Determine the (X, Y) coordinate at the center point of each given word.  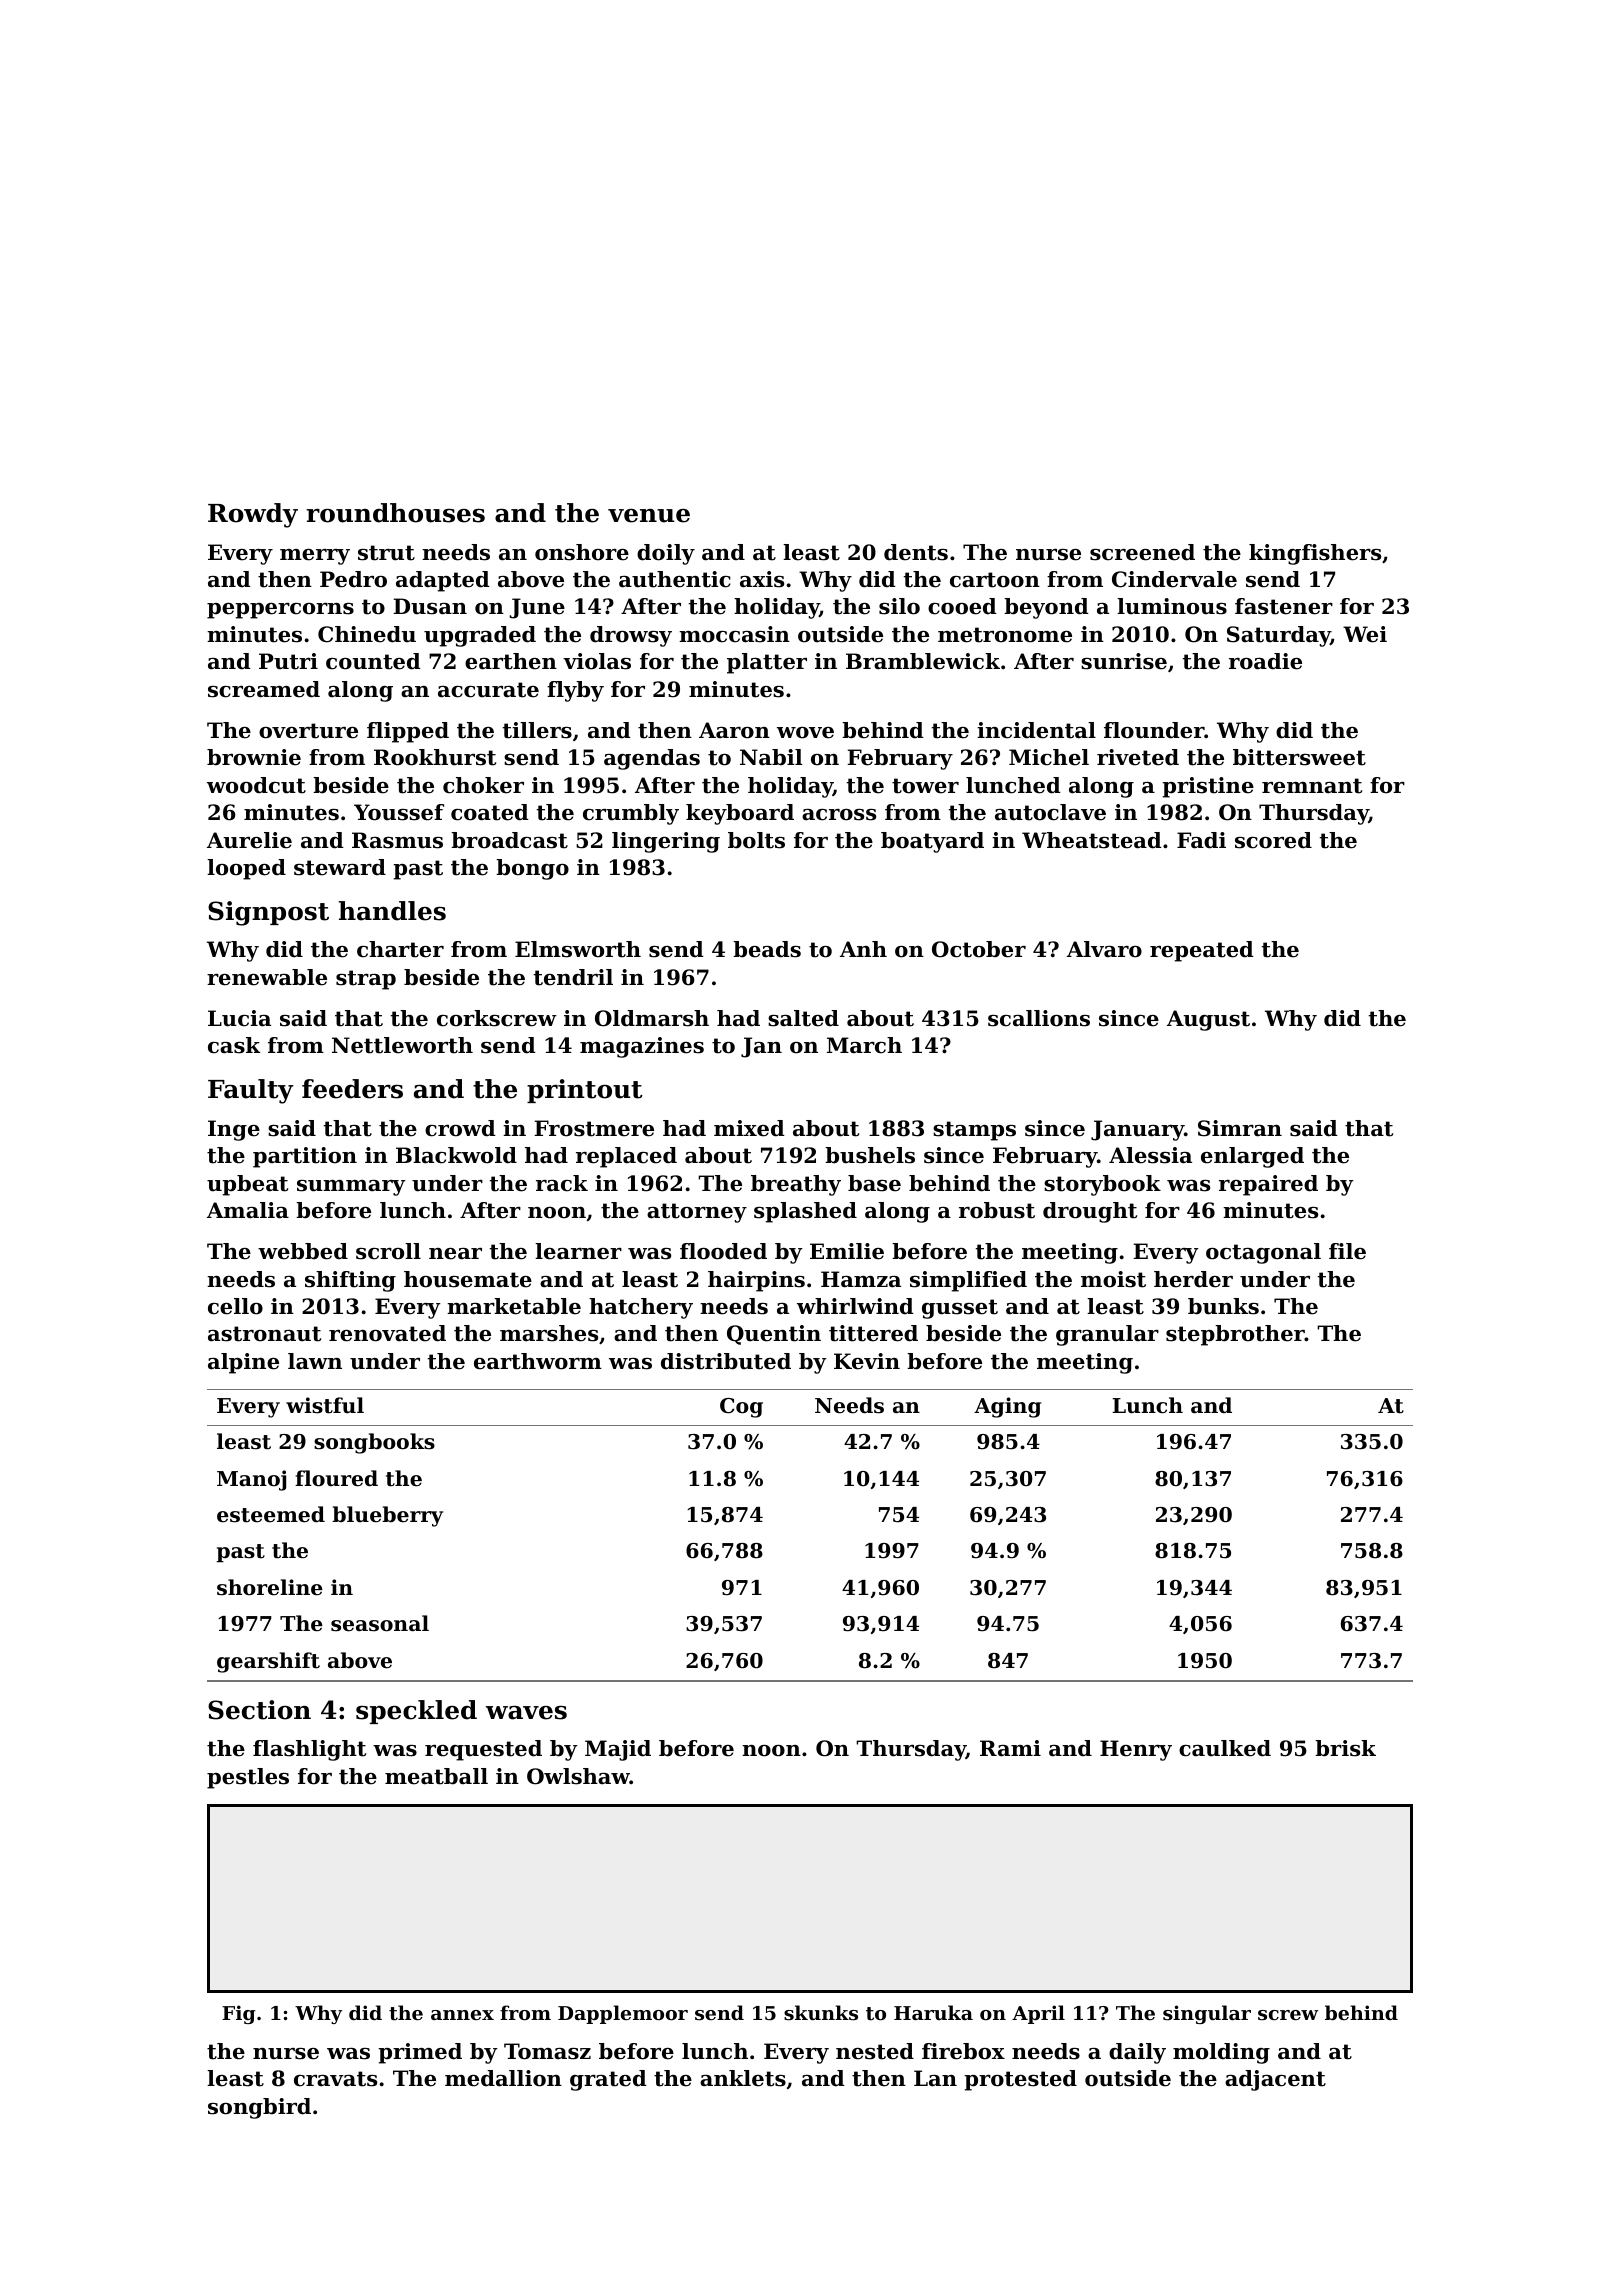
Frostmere (594, 1128)
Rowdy (253, 515)
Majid (618, 1750)
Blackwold (456, 1155)
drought (1090, 1212)
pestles (248, 1778)
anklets (743, 2078)
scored (1273, 840)
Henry (1136, 1750)
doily (666, 554)
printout (585, 1091)
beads (767, 949)
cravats (335, 2079)
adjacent (1275, 2080)
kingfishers (1315, 554)
